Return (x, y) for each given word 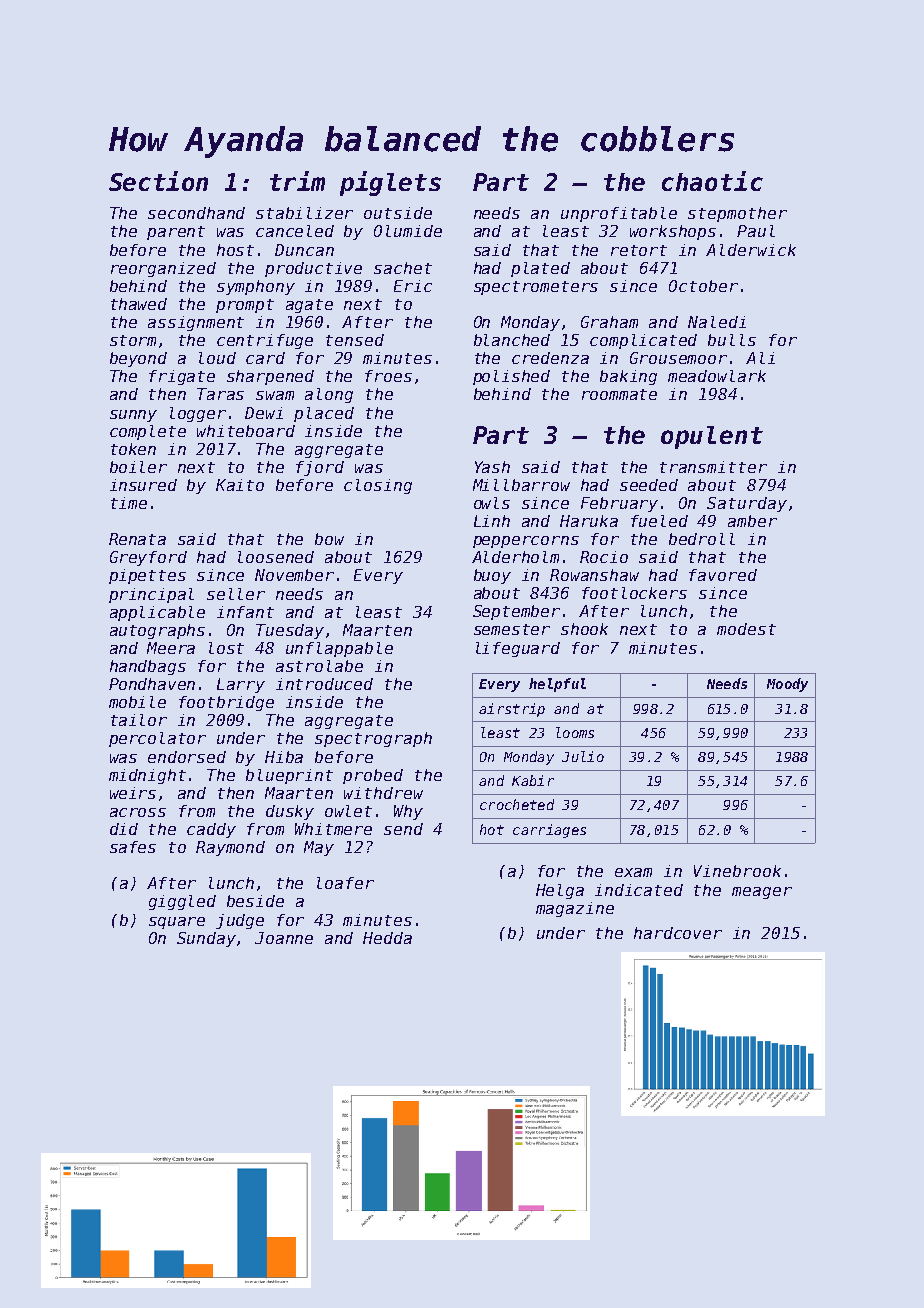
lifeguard (518, 649)
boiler (138, 467)
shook (584, 629)
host (235, 250)
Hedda (387, 938)
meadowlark (717, 376)
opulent (712, 437)
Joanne (284, 938)
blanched (512, 340)
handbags (148, 667)
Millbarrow (521, 485)
